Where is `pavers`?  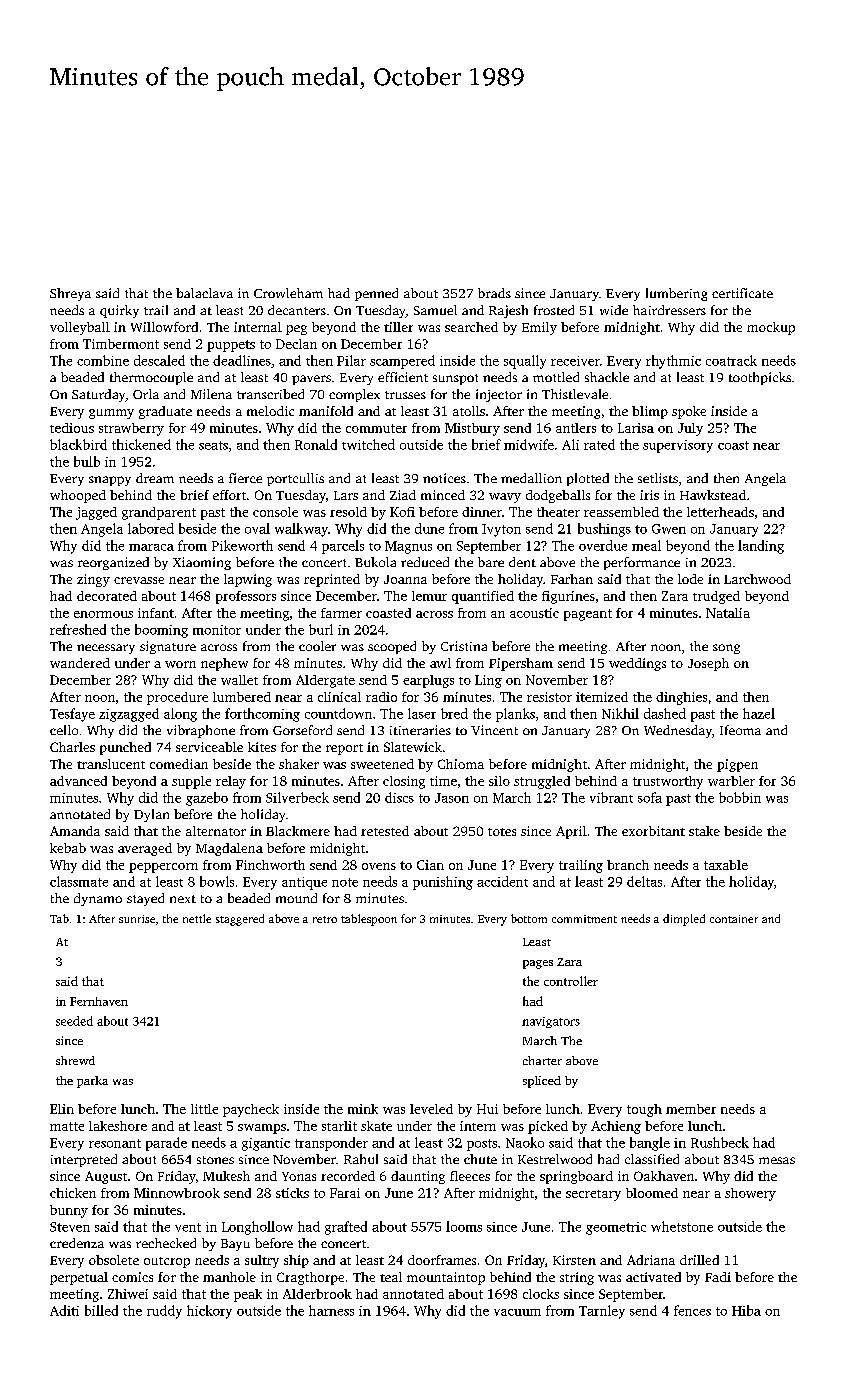 pavers is located at coordinates (311, 380).
